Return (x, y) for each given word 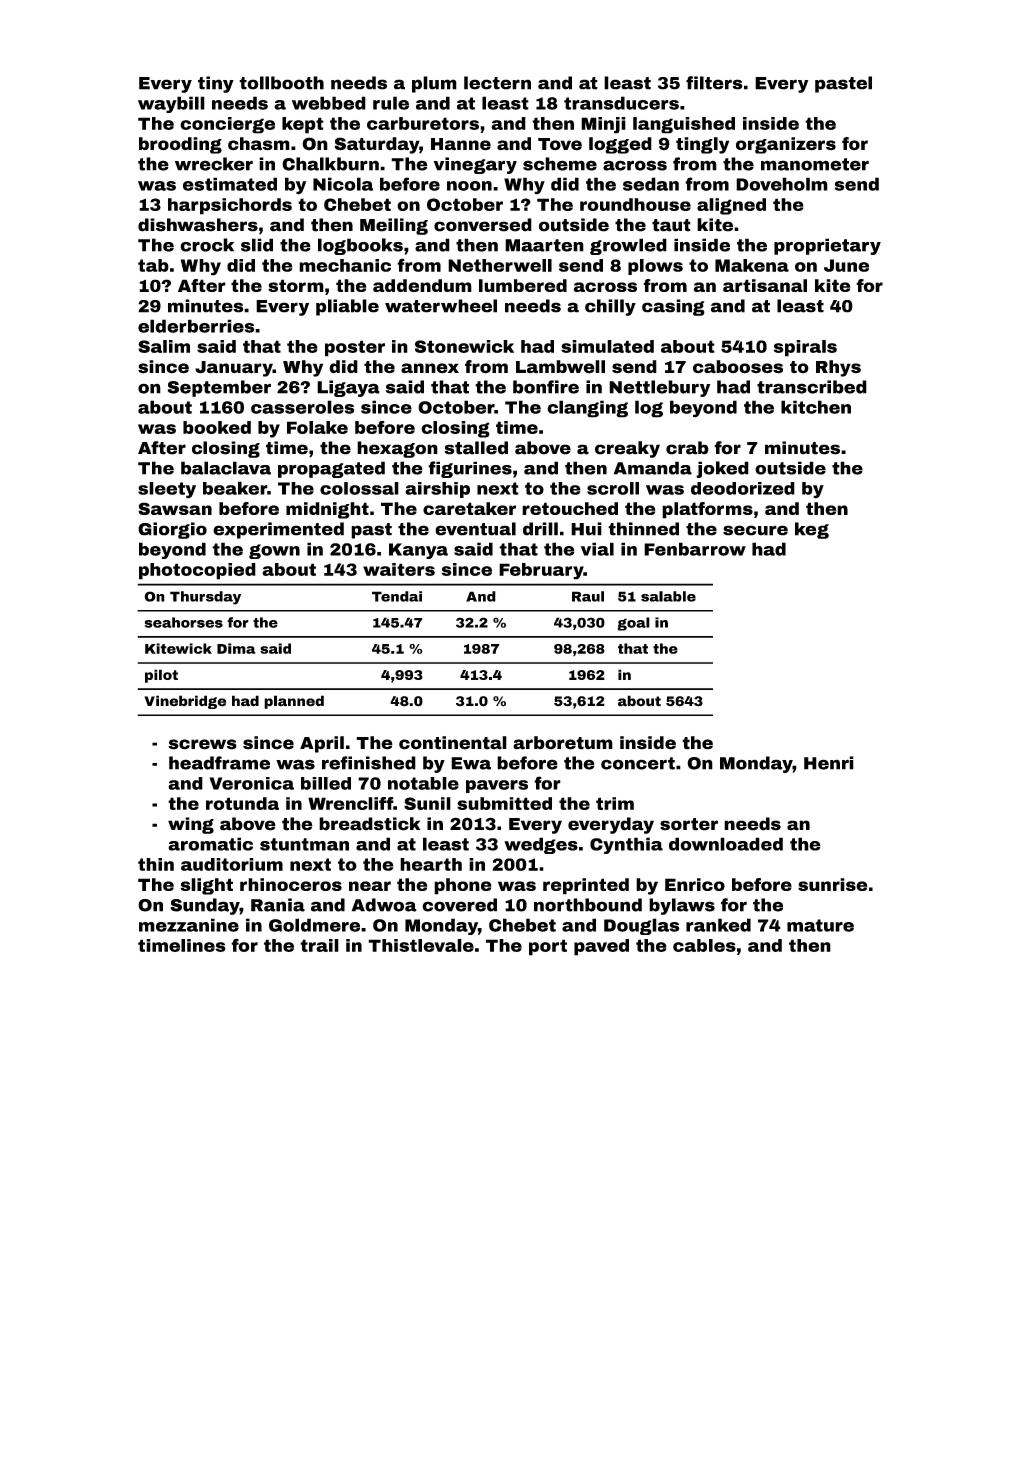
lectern (497, 83)
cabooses (738, 367)
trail (319, 945)
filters (714, 83)
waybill (171, 104)
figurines (470, 469)
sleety (167, 490)
